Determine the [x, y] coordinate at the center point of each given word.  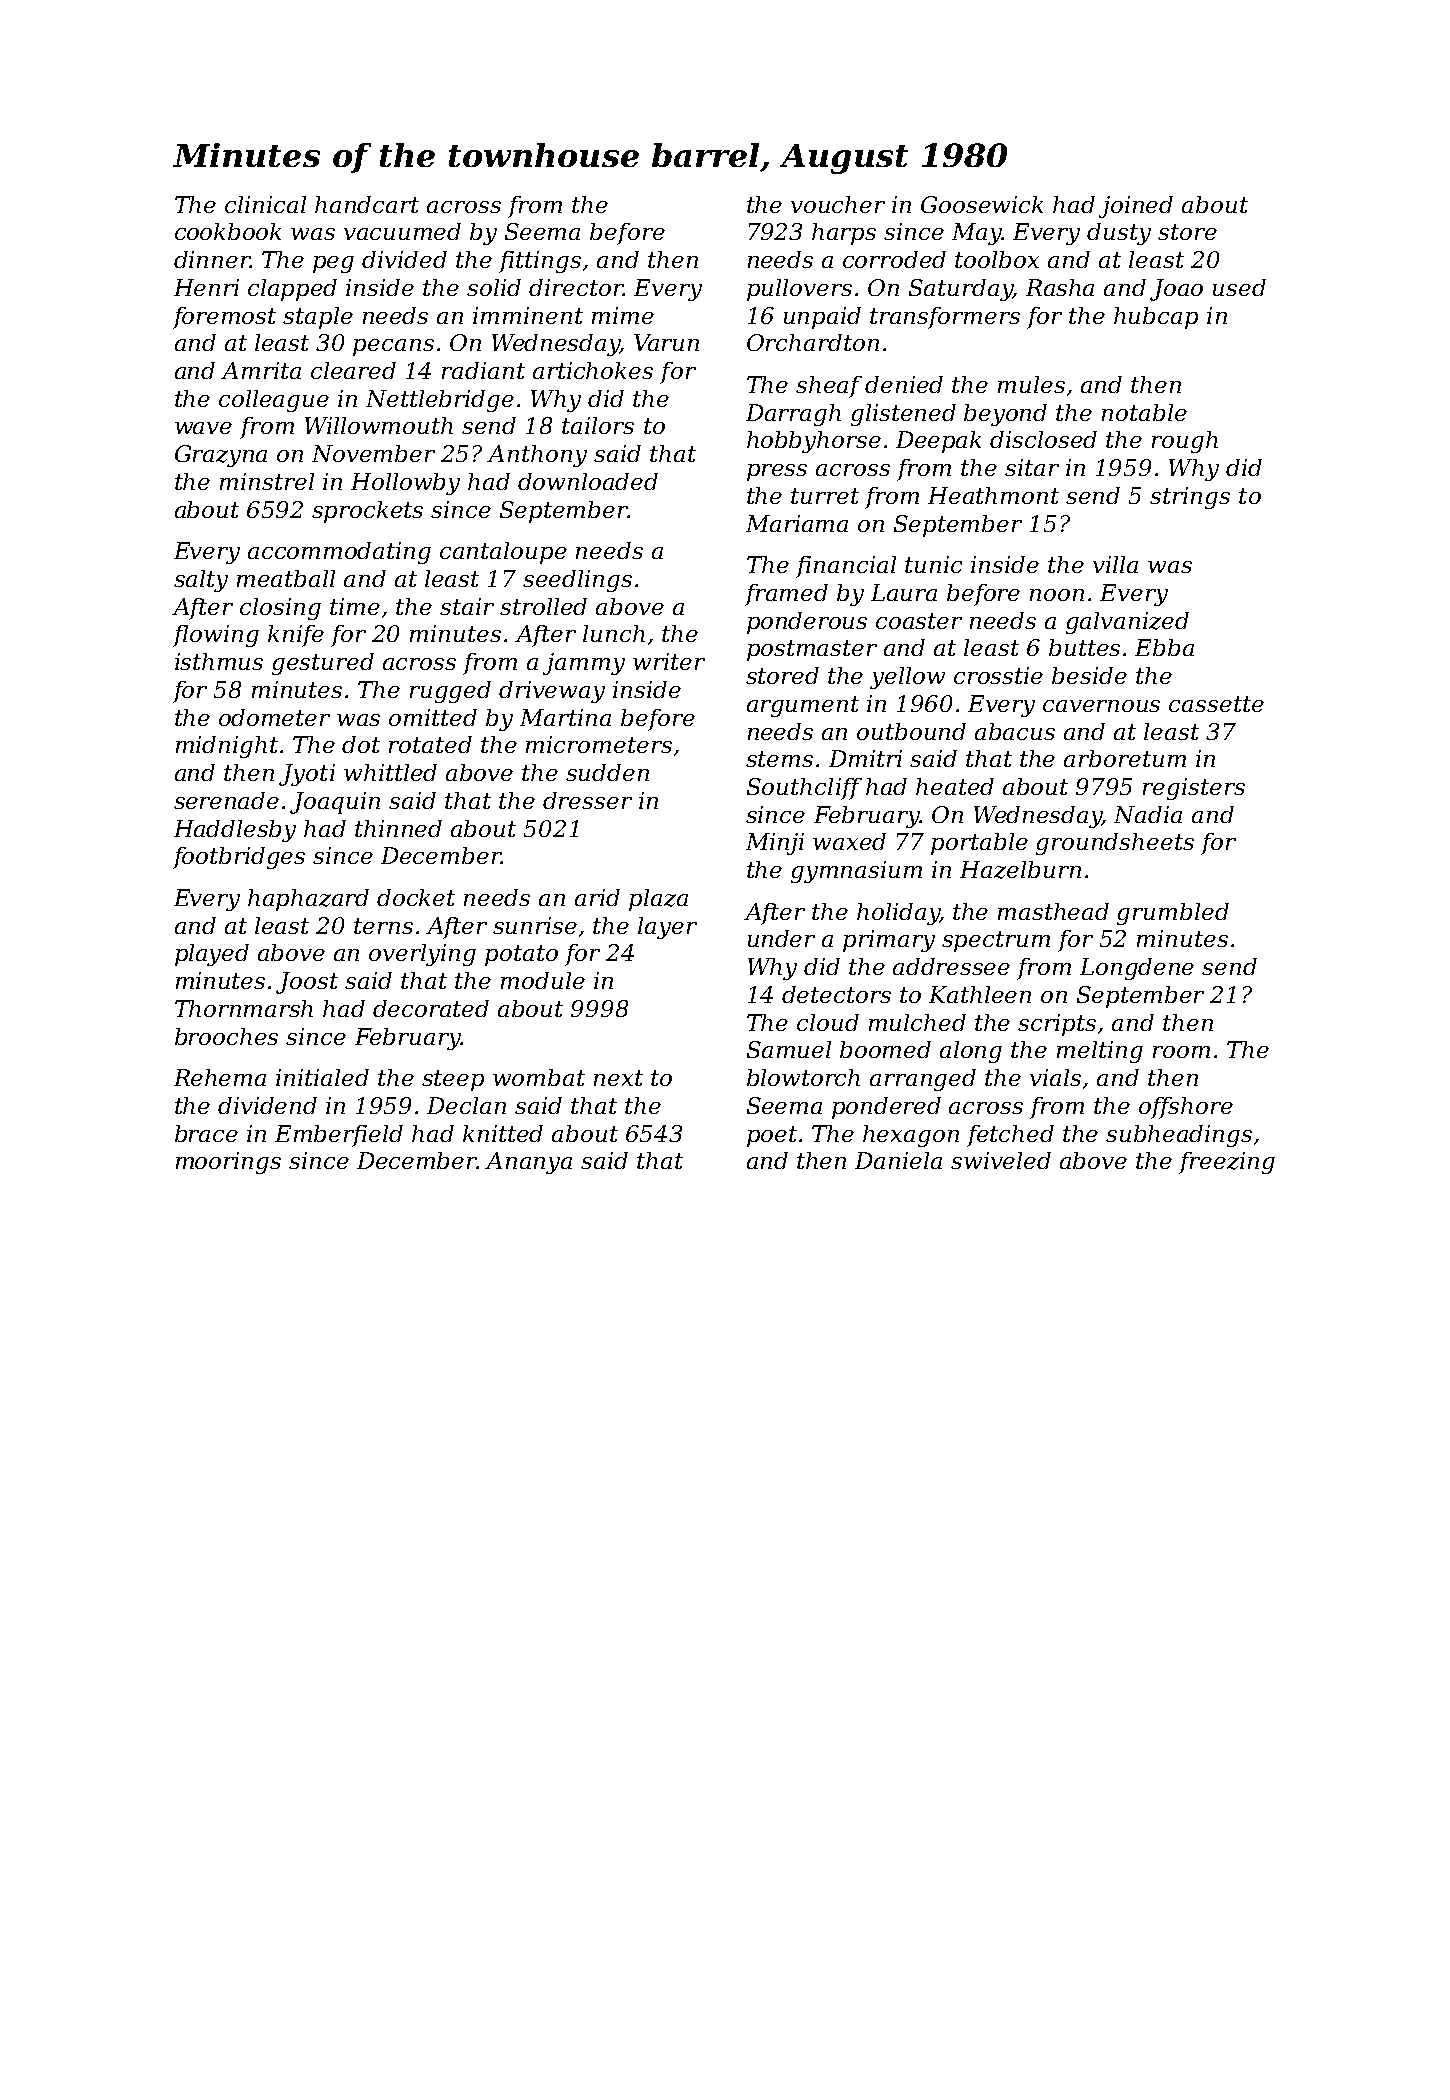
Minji [775, 844]
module [543, 980]
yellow [907, 678]
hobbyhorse [814, 442]
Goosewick [982, 204]
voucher [838, 204]
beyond [1005, 415]
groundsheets [1115, 844]
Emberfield [339, 1136]
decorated [431, 1008]
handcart [367, 204]
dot [361, 744]
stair [467, 606]
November [373, 453]
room [1181, 1052]
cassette [1216, 704]
